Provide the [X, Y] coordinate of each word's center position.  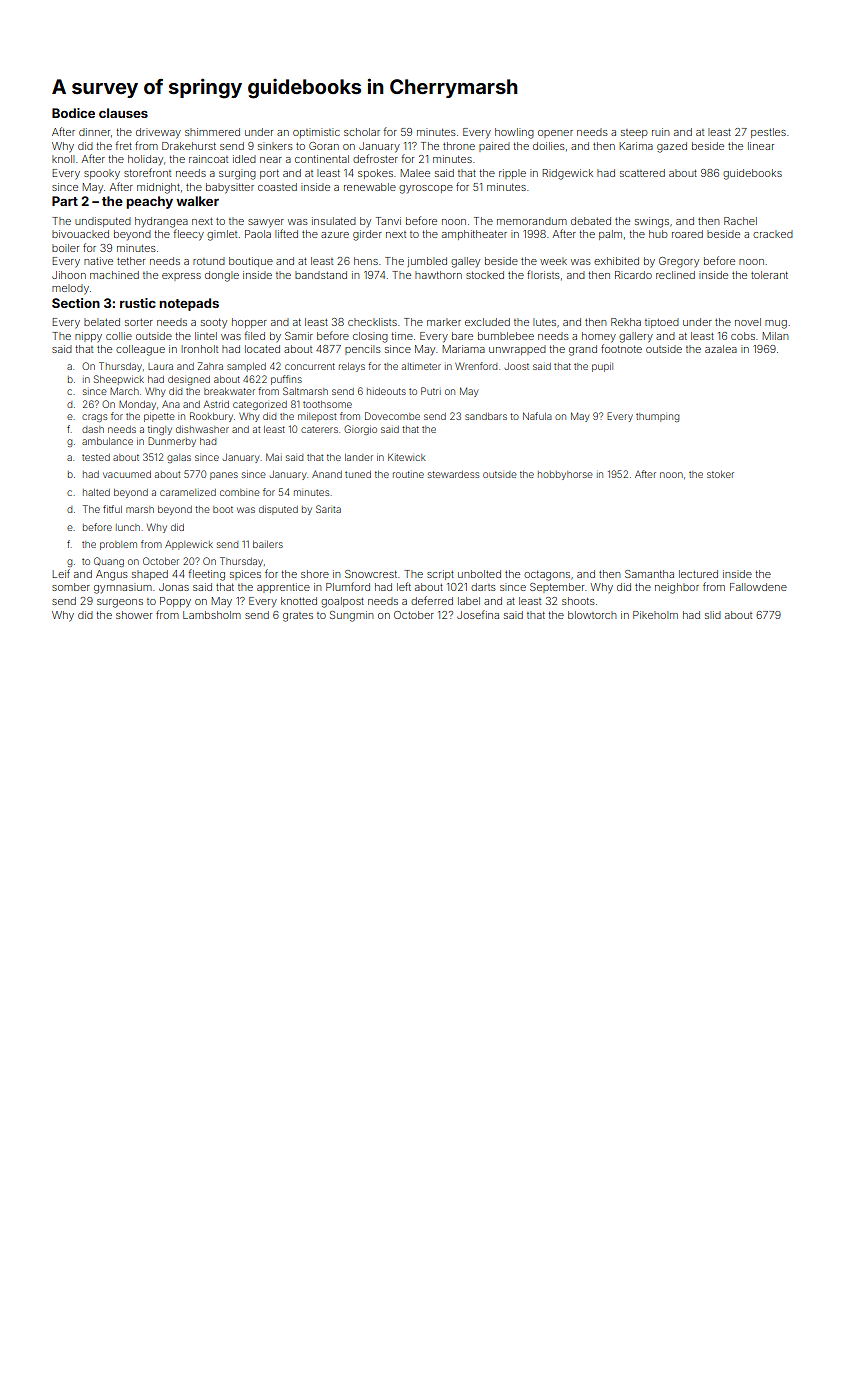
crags [94, 418]
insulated [334, 221]
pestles [768, 133]
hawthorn [438, 275]
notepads [189, 304]
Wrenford [476, 366]
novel [748, 322]
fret [123, 145]
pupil [602, 367]
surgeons [120, 603]
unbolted [479, 574]
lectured [698, 574]
